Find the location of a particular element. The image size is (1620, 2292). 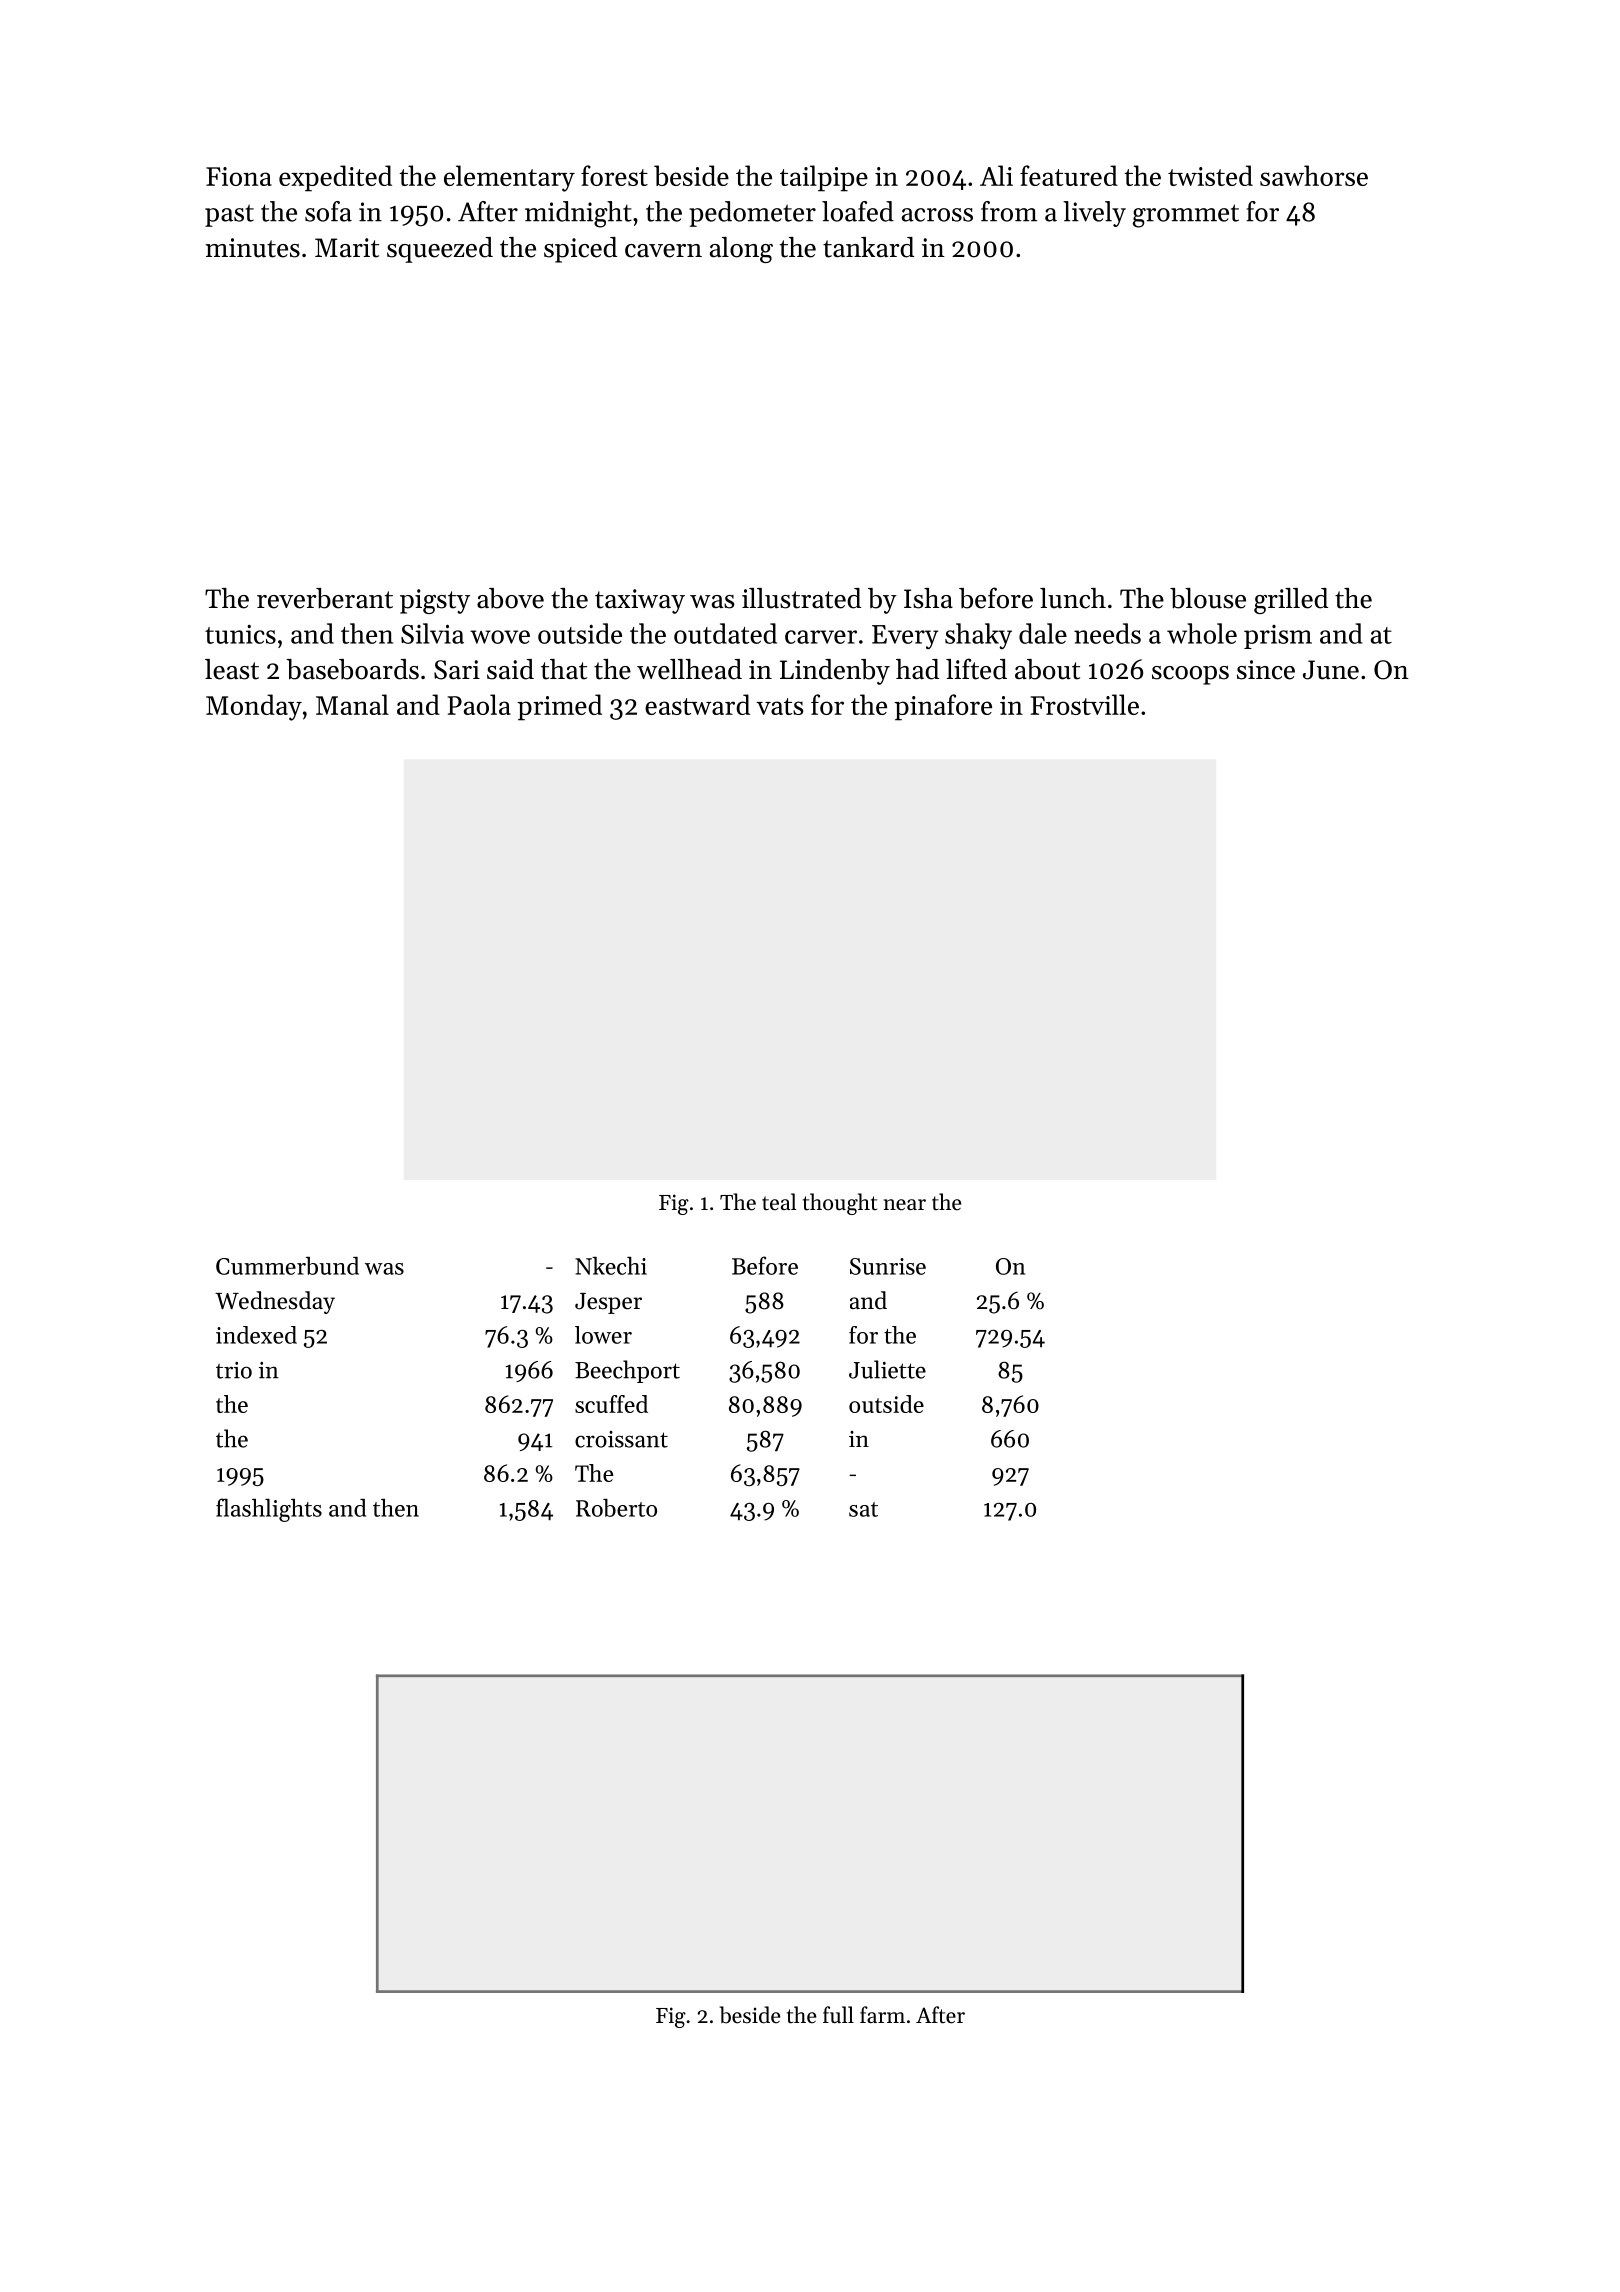

full is located at coordinates (838, 2015).
